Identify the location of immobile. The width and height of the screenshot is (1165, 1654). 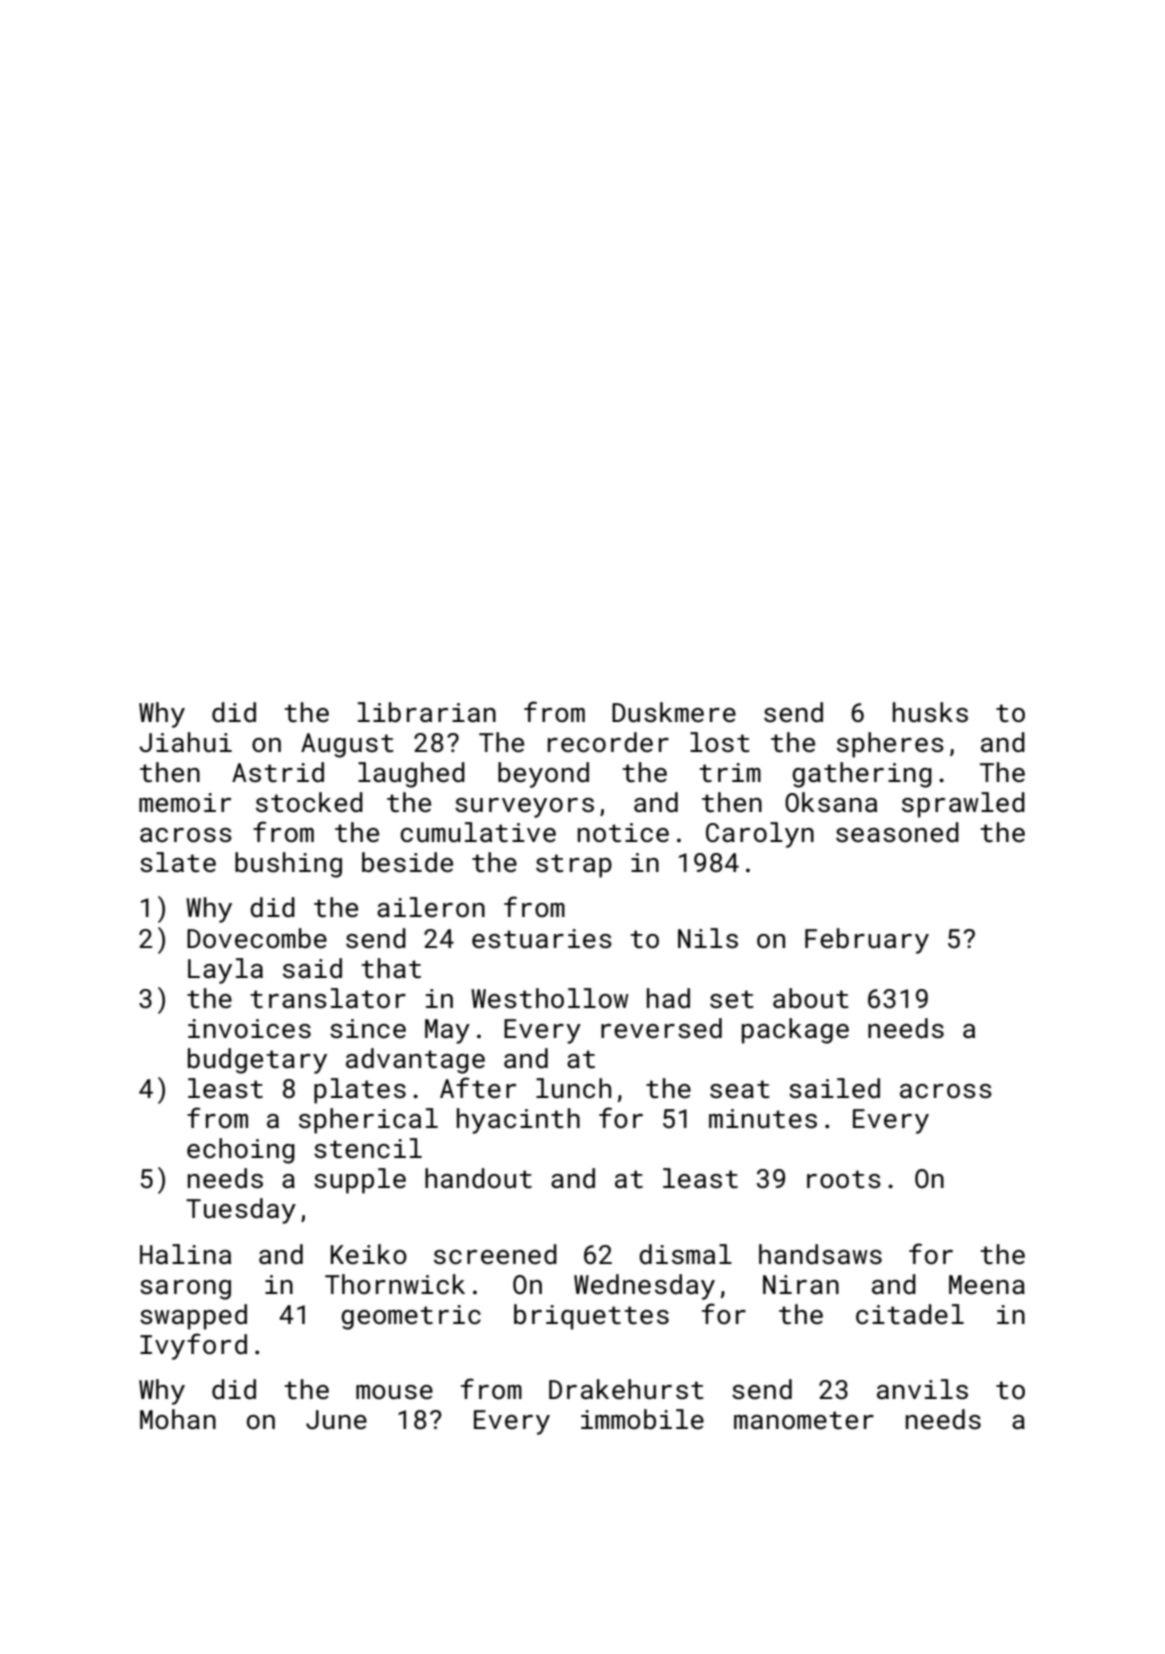
(642, 1419).
